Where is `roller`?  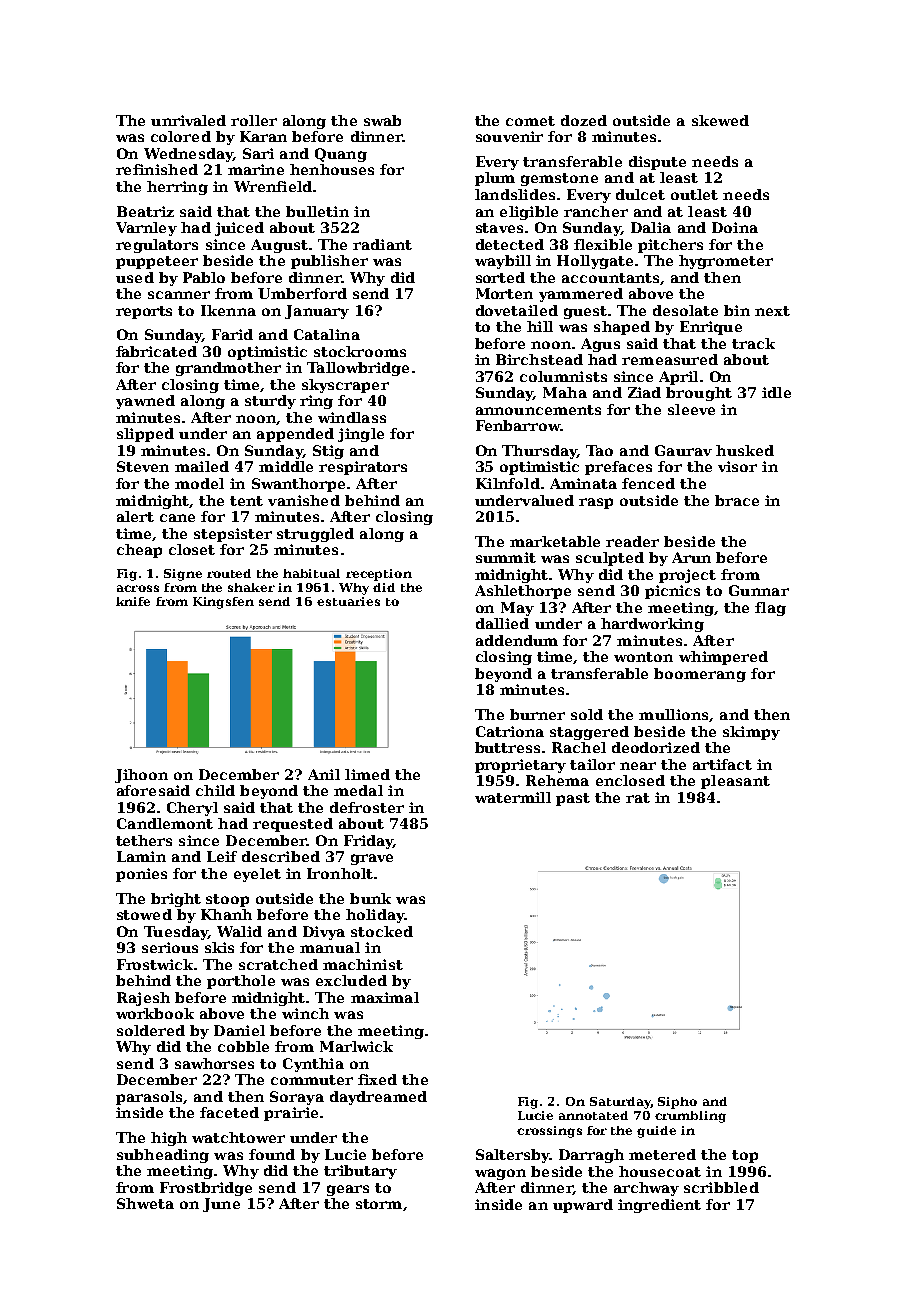
roller is located at coordinates (254, 120).
